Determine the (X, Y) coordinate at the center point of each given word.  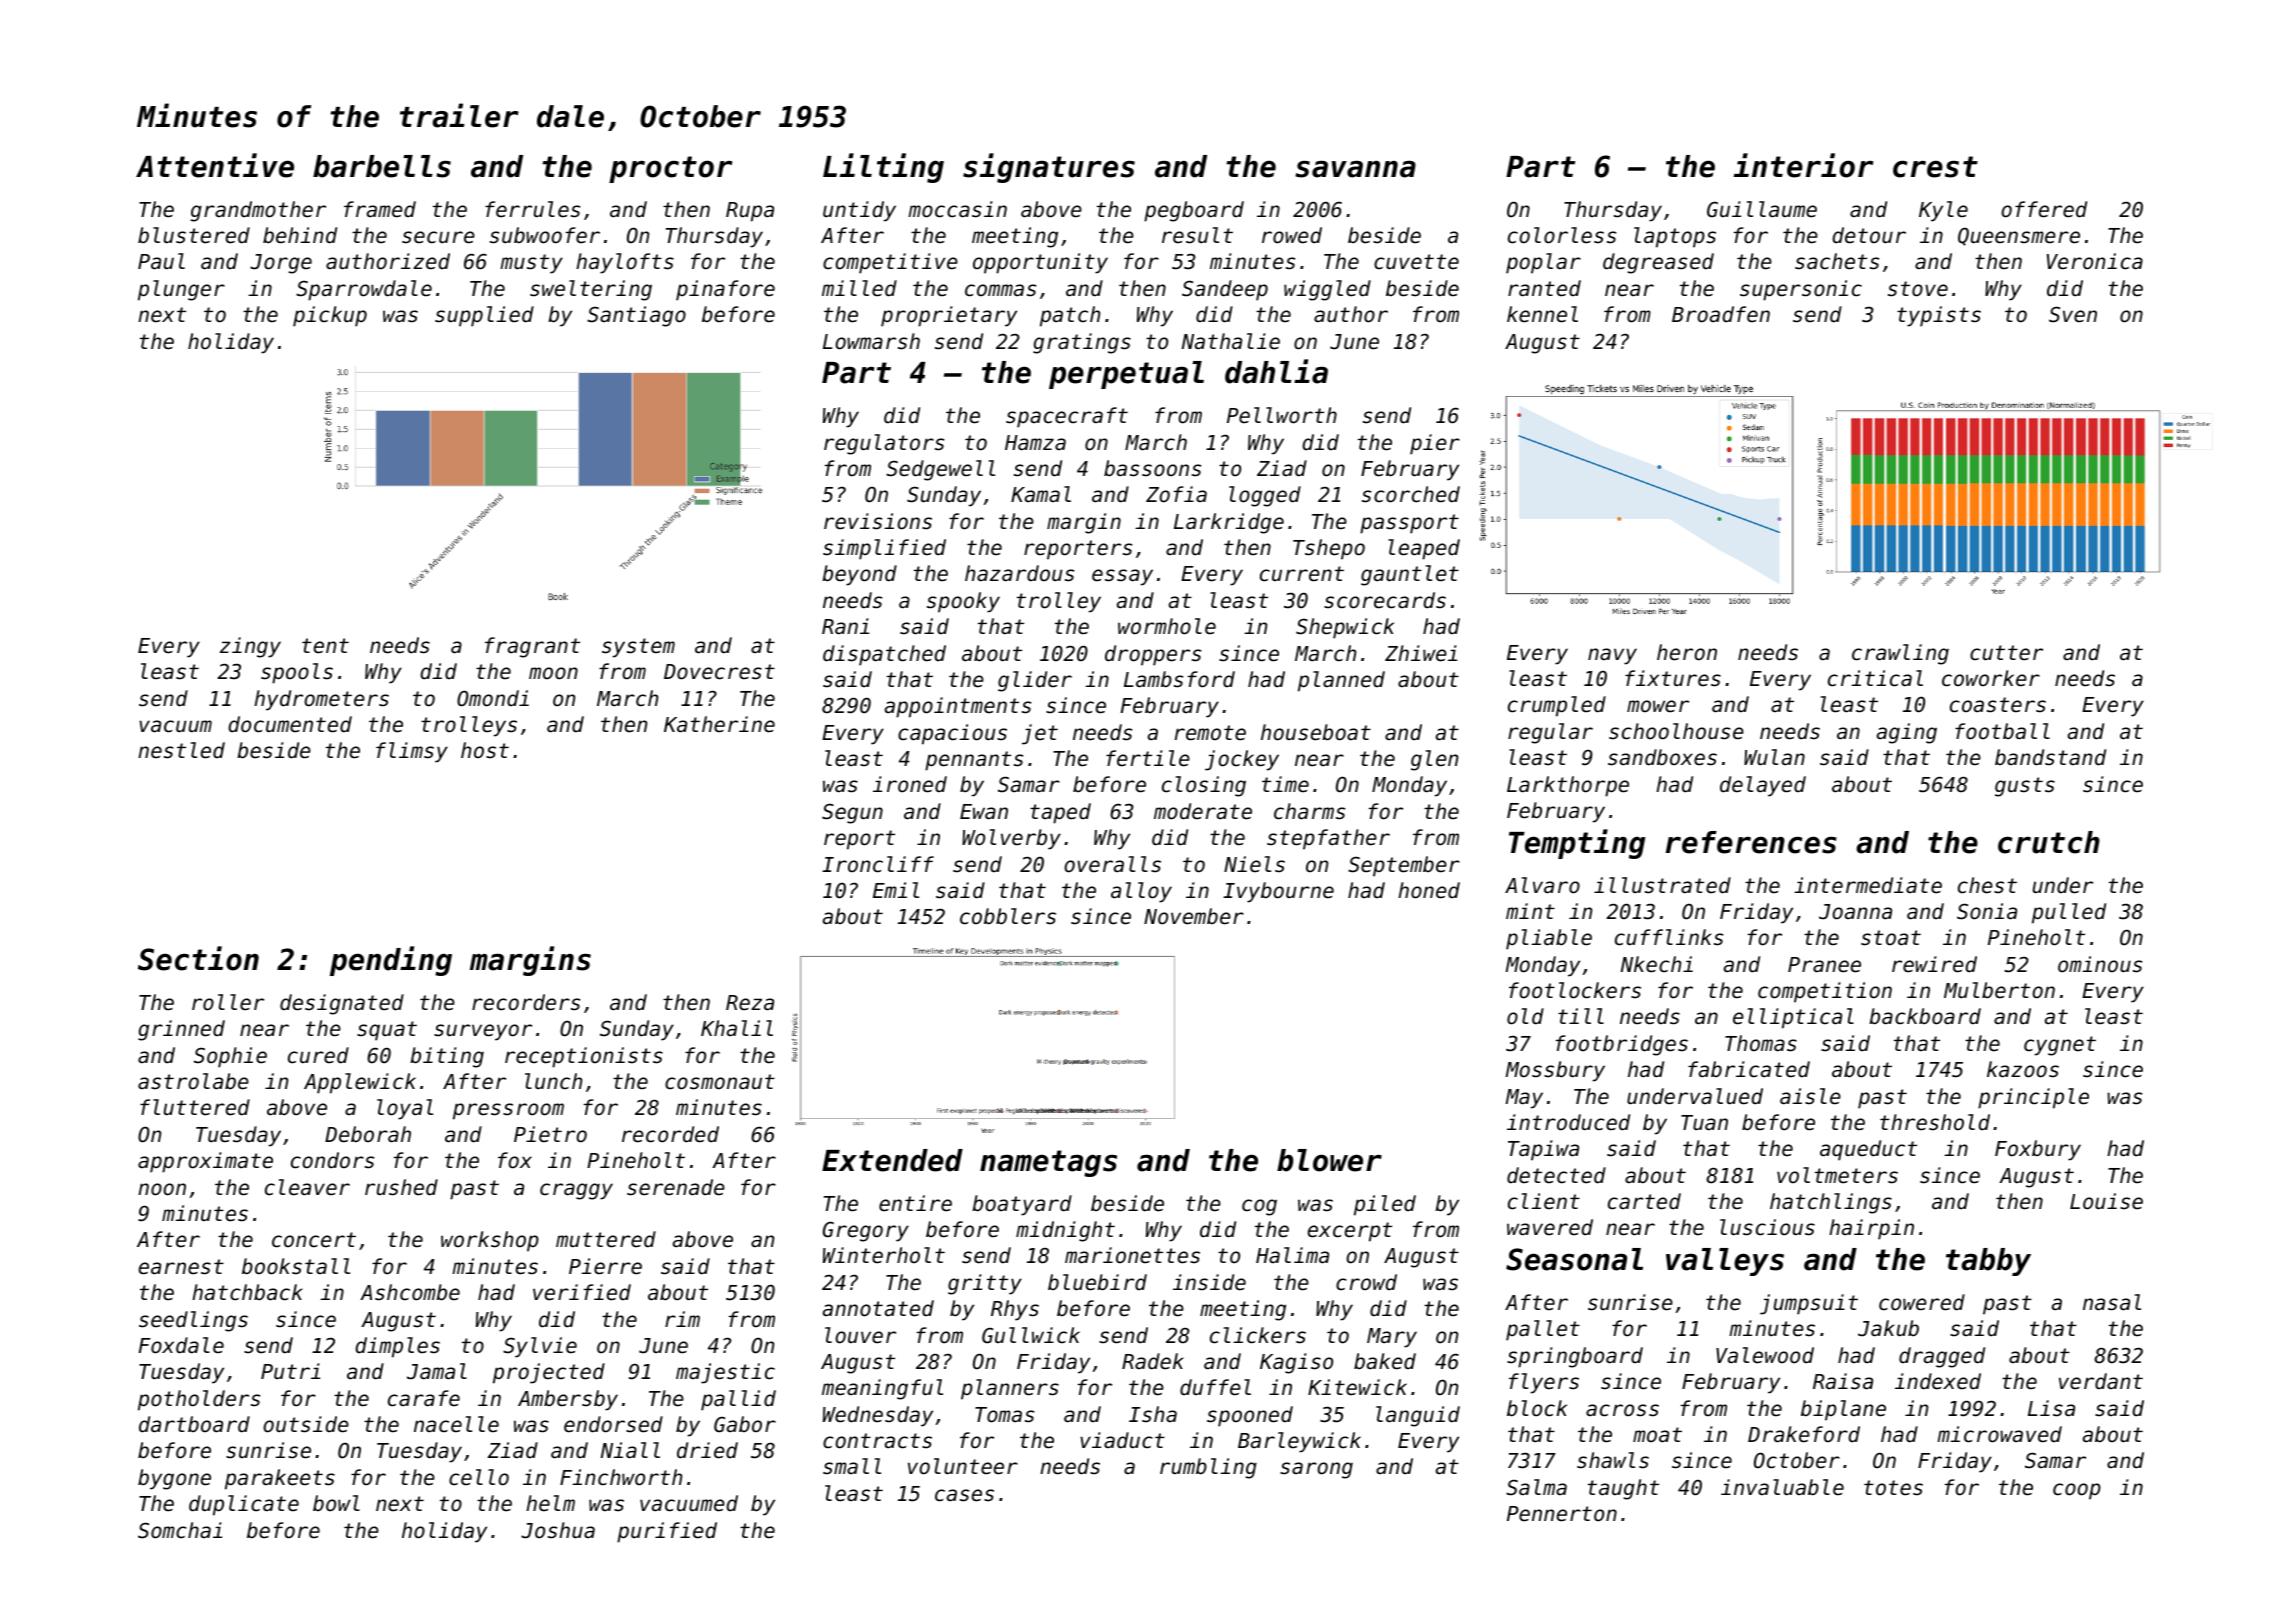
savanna (1355, 169)
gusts (2025, 787)
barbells (382, 166)
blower (1329, 1160)
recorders (526, 1002)
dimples (397, 1347)
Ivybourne (1278, 892)
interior (1803, 165)
